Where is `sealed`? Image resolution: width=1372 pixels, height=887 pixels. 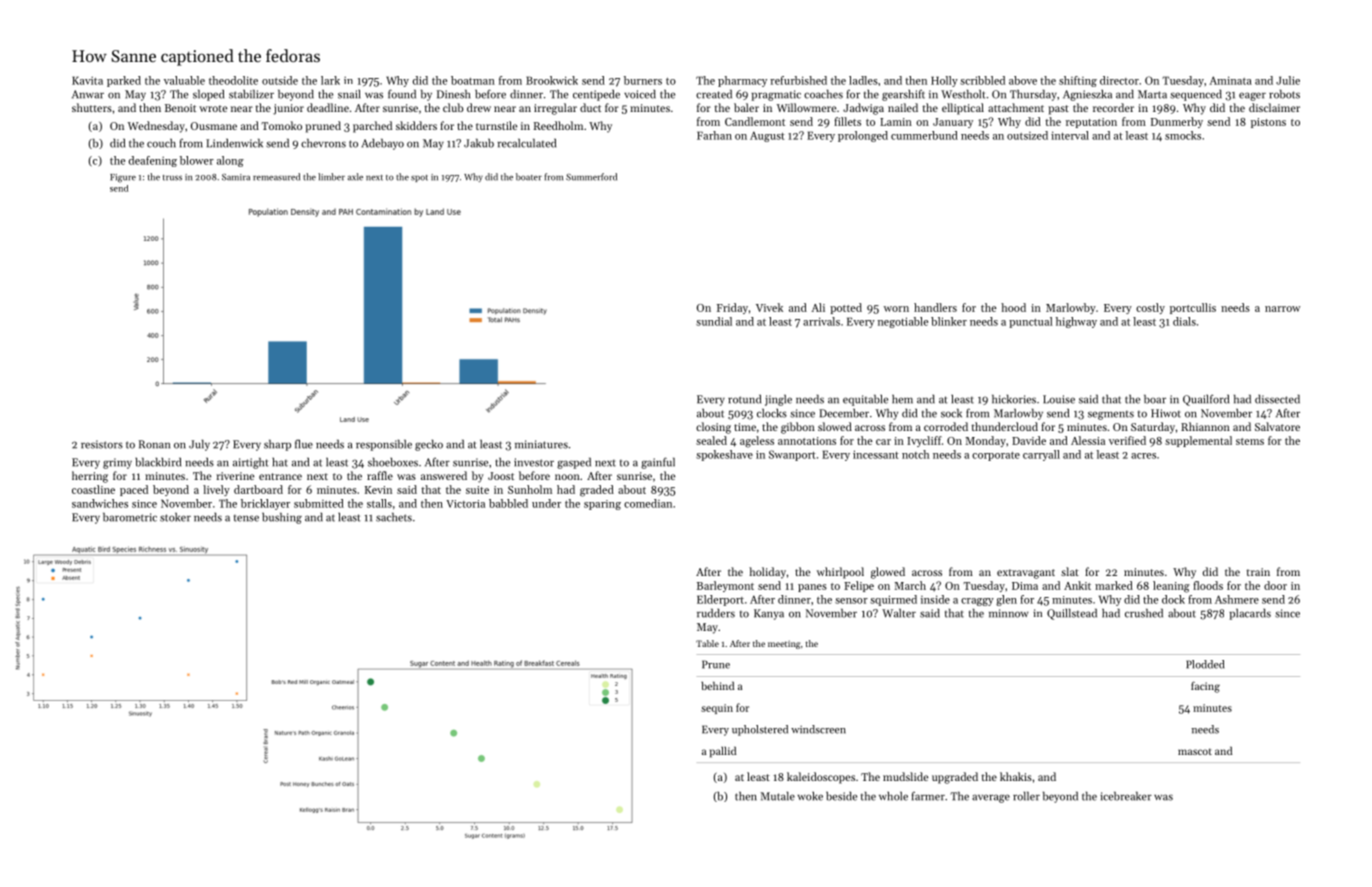 sealed is located at coordinates (711, 440).
